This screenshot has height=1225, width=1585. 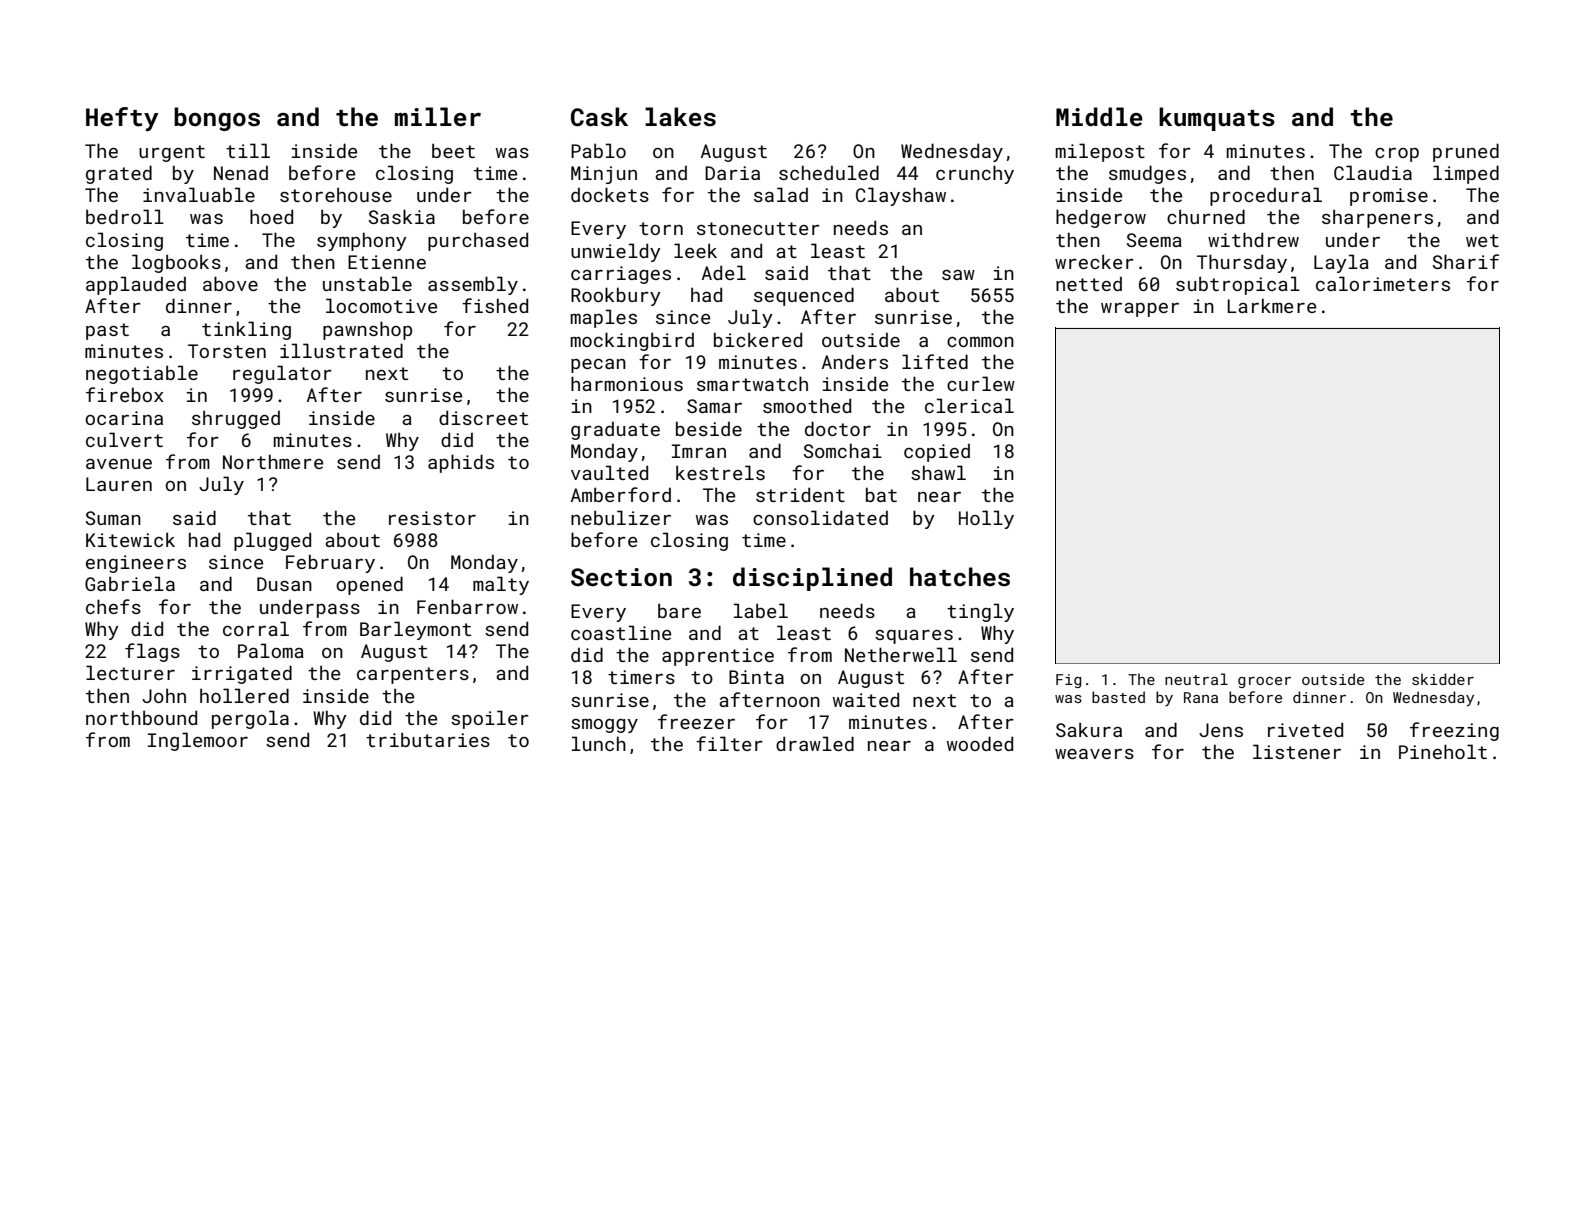 I want to click on lakes, so click(x=680, y=117).
